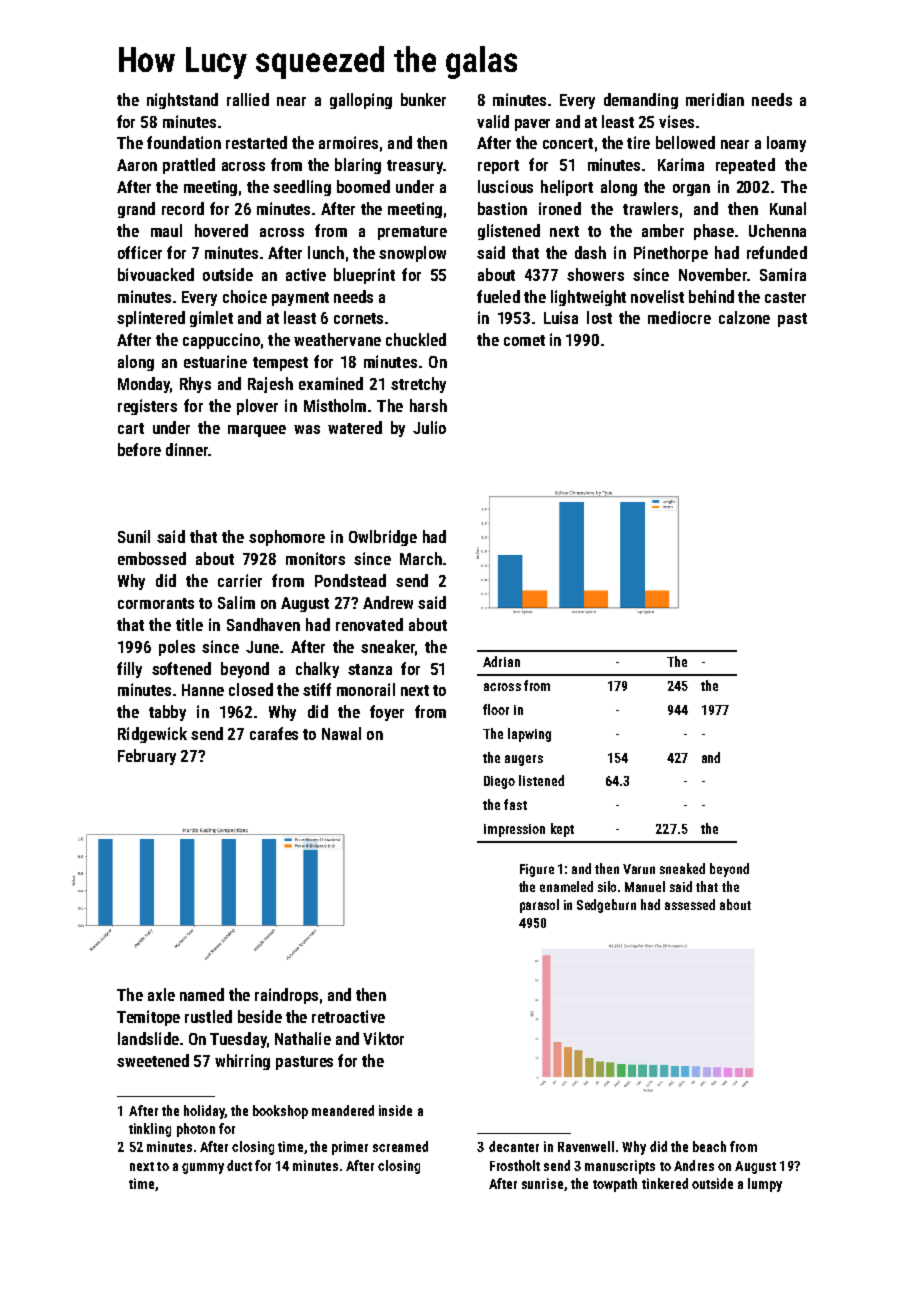  Describe the element at coordinates (744, 317) in the document. I see `calzone` at that location.
